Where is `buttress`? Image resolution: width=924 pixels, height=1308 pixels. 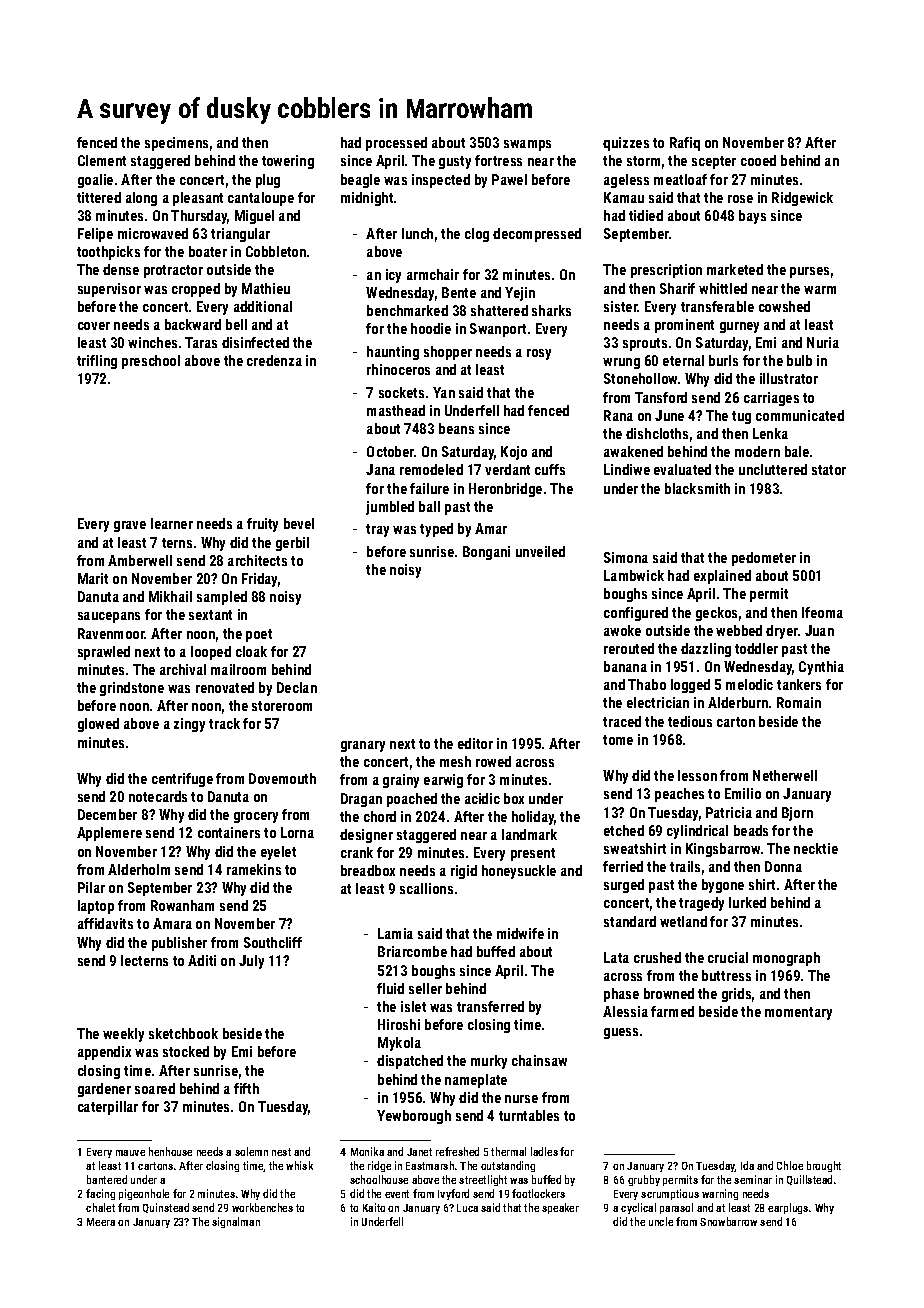 buttress is located at coordinates (726, 975).
